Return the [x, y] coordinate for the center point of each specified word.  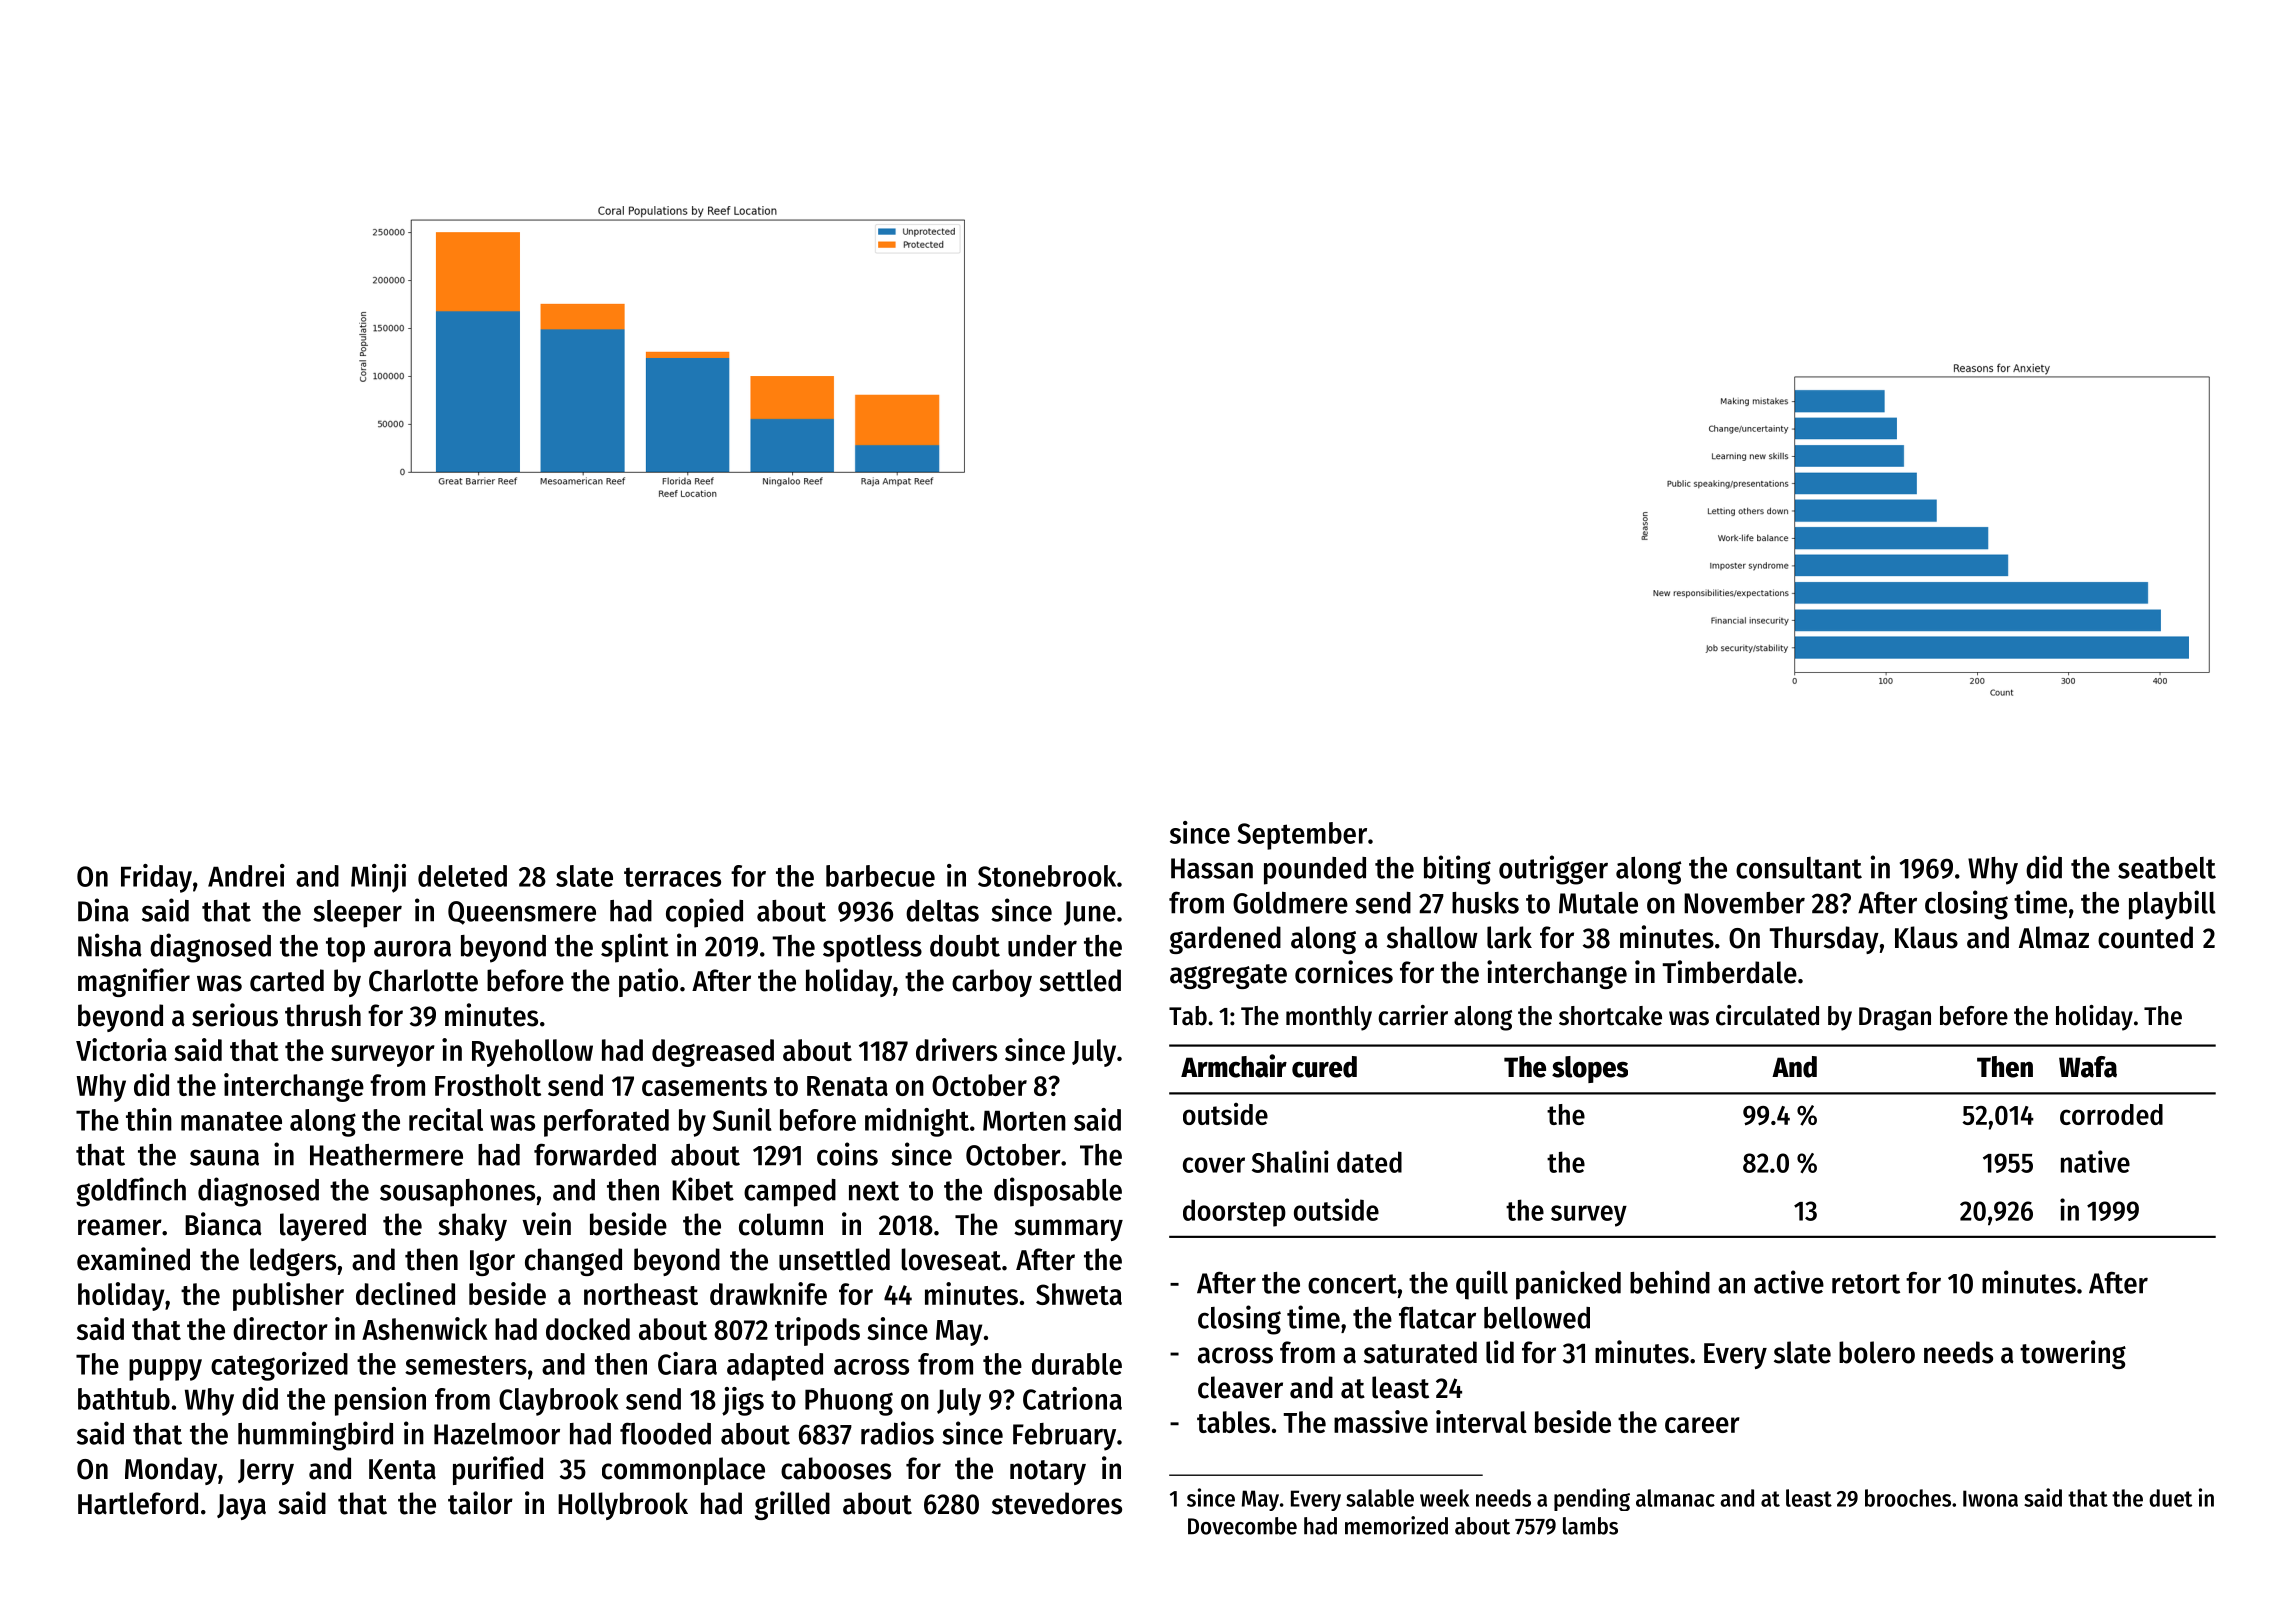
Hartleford [138, 1503]
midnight [917, 1122]
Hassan [1212, 868]
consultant [1799, 868]
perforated [606, 1123]
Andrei [246, 875]
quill [1482, 1285]
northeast [641, 1294]
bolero [1877, 1352]
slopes [1590, 1069]
